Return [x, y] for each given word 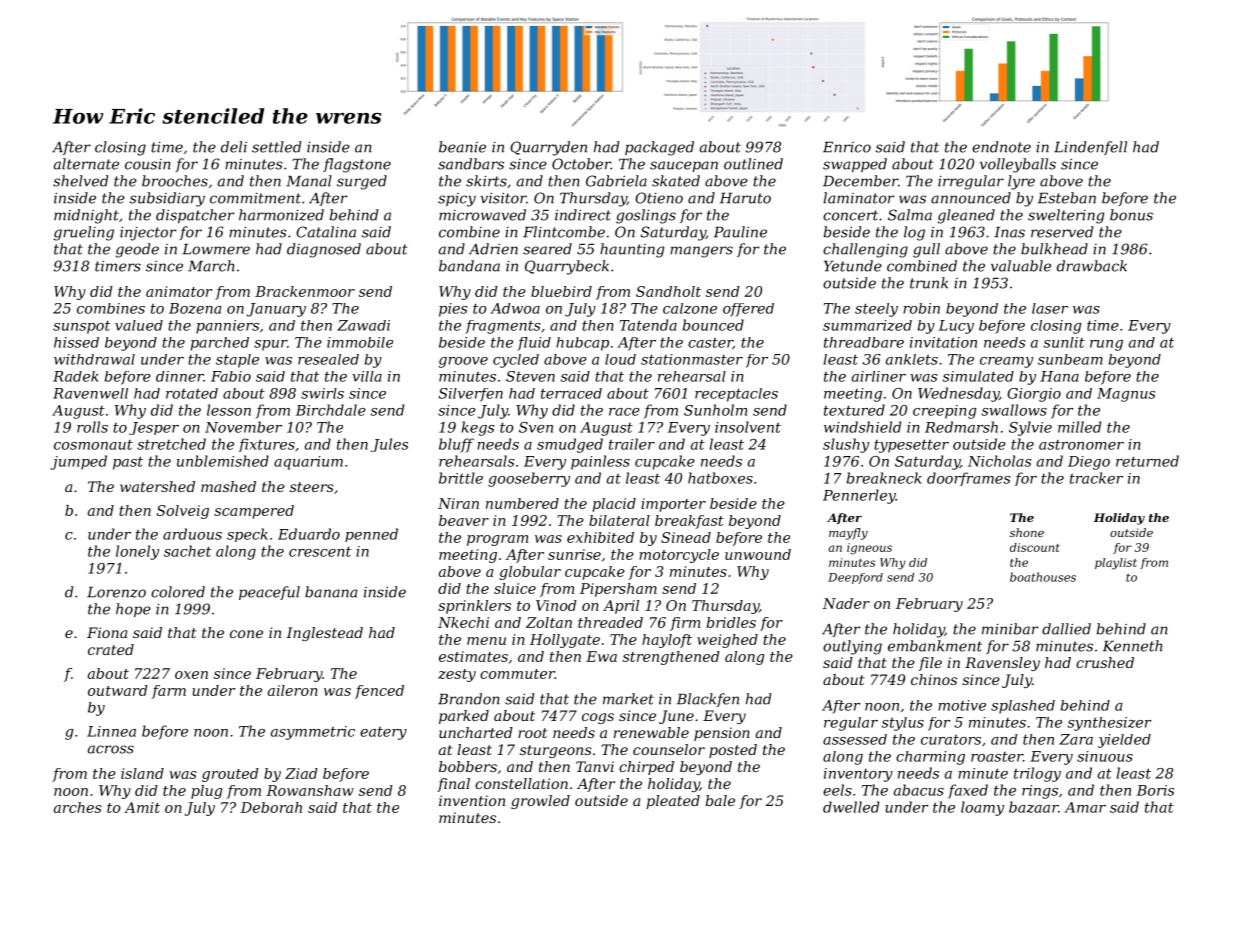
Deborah [271, 807]
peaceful [269, 593]
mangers [701, 252]
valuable [1021, 266]
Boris [1155, 790]
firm [685, 624]
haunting [632, 250]
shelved [80, 181]
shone [1027, 532]
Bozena [195, 308]
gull [926, 250]
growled [540, 802]
